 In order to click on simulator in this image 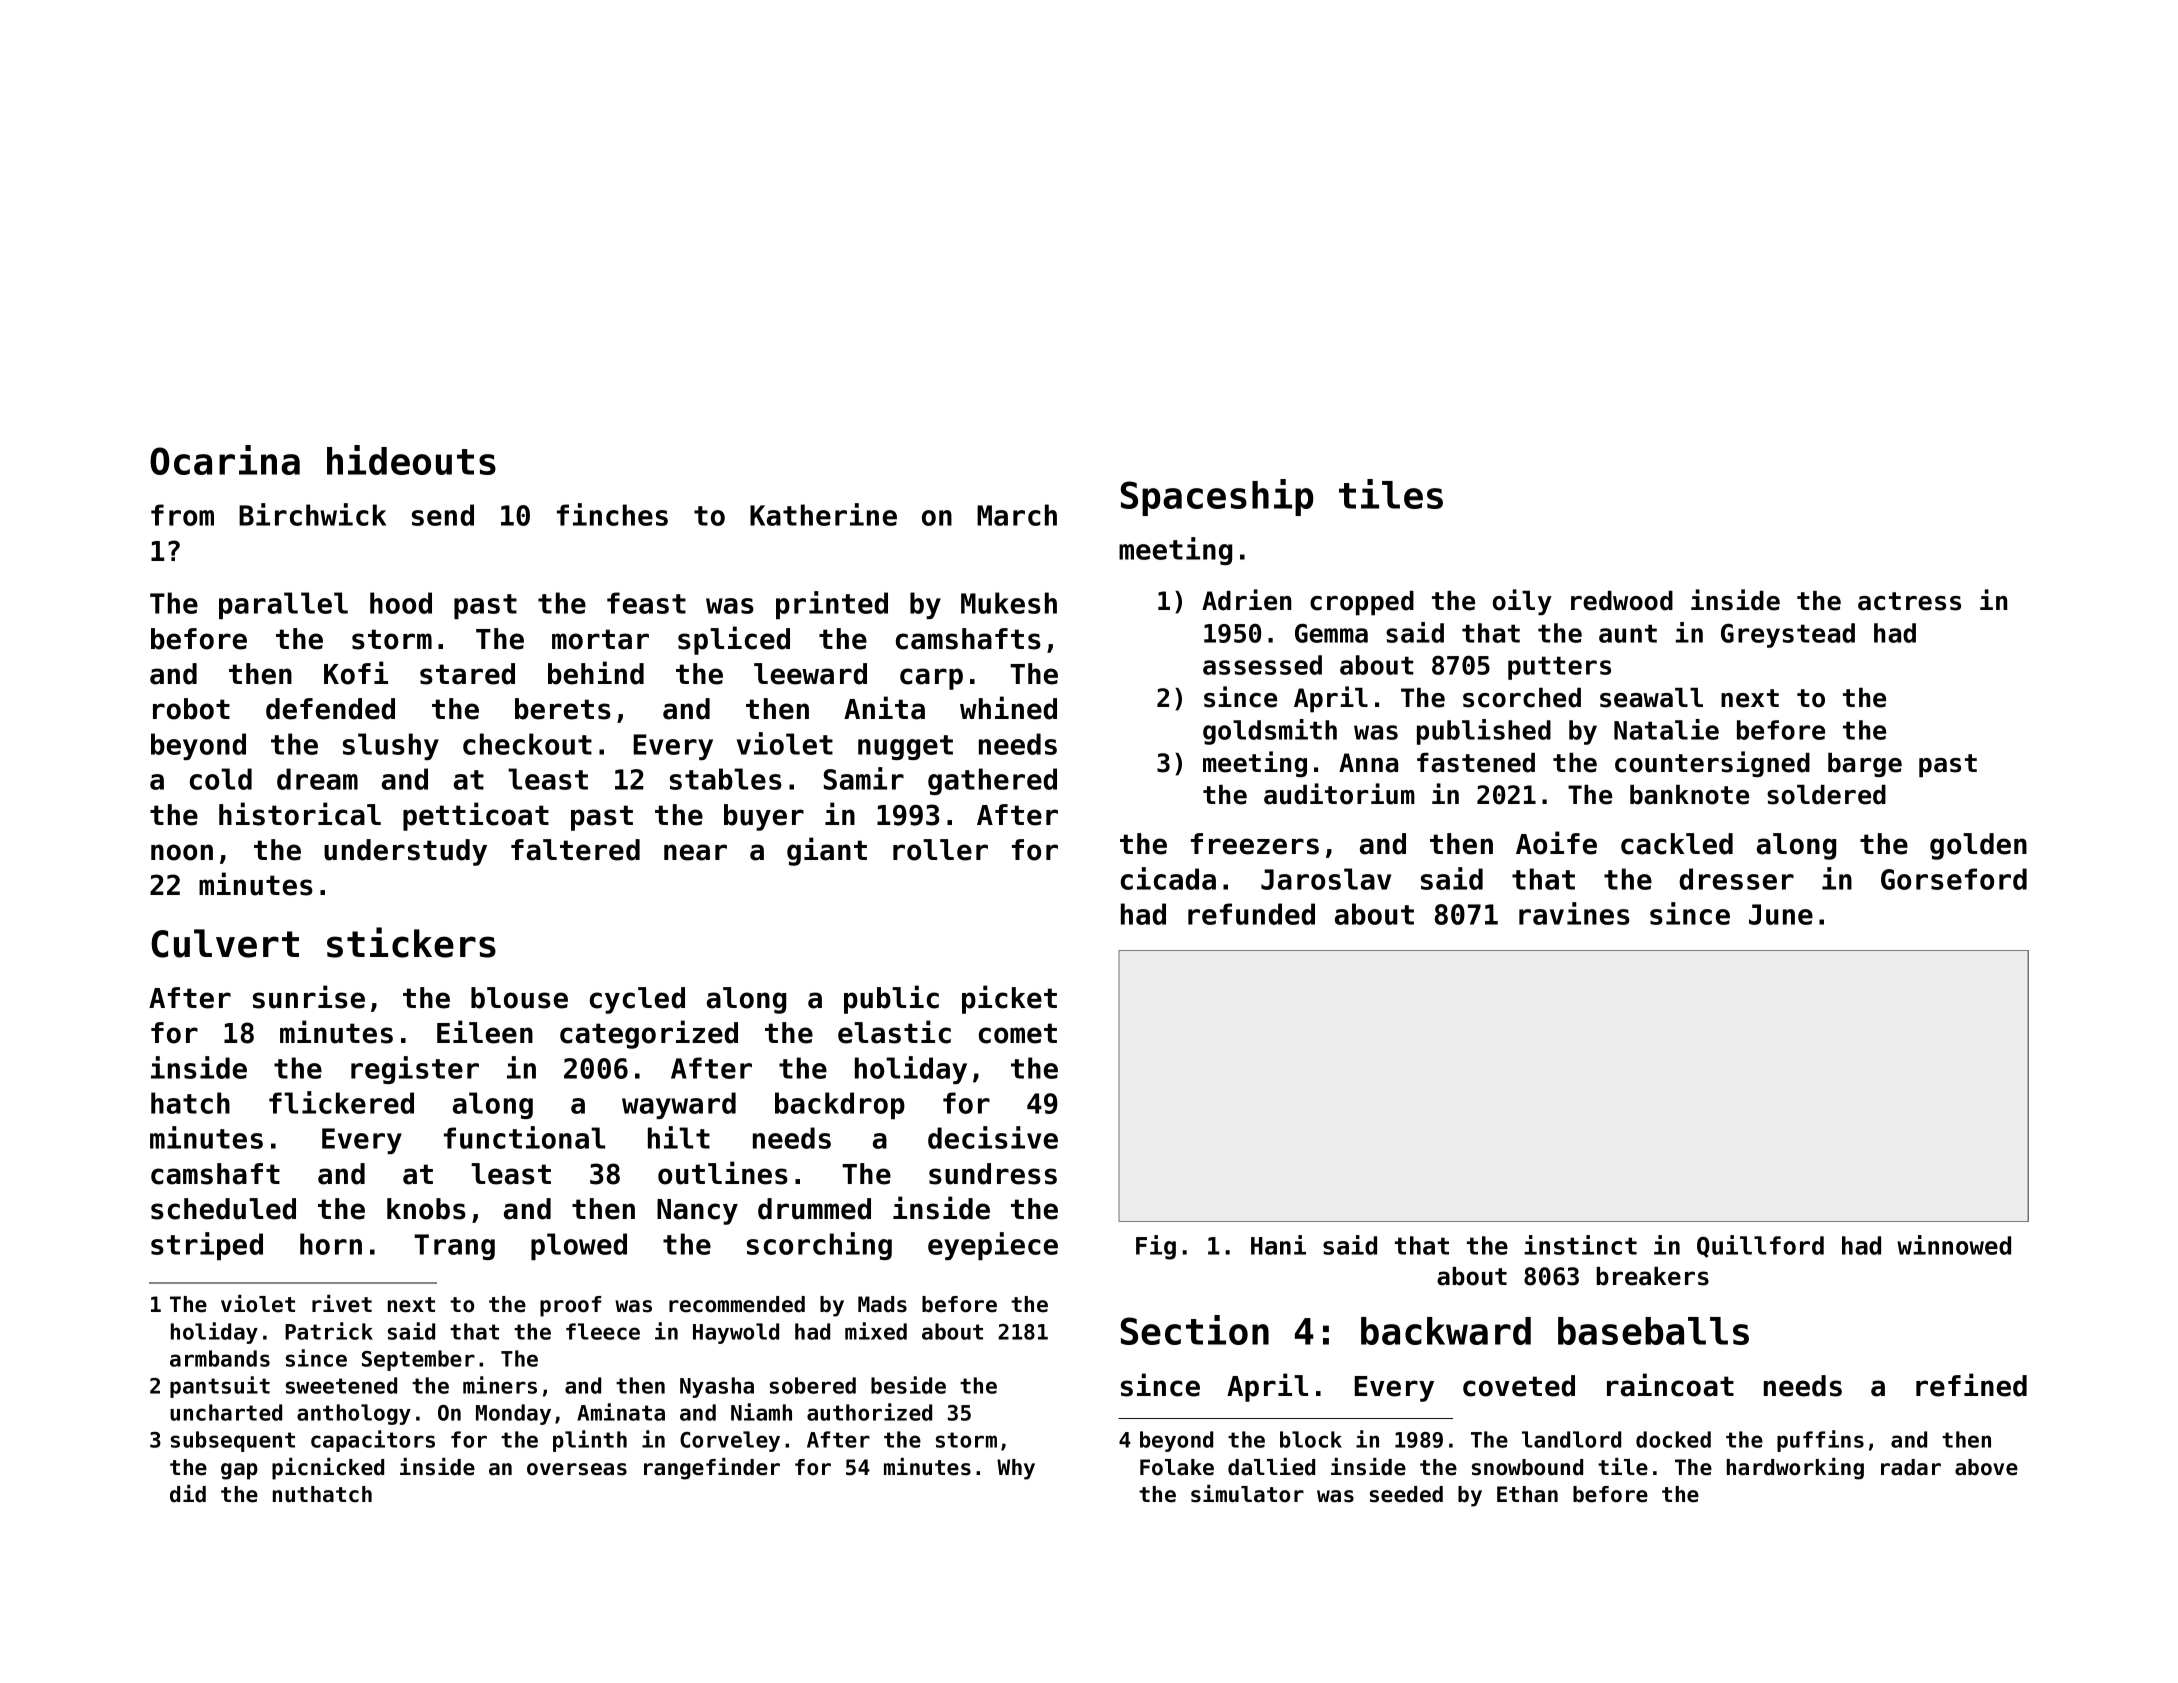, I will do `click(1247, 1494)`.
